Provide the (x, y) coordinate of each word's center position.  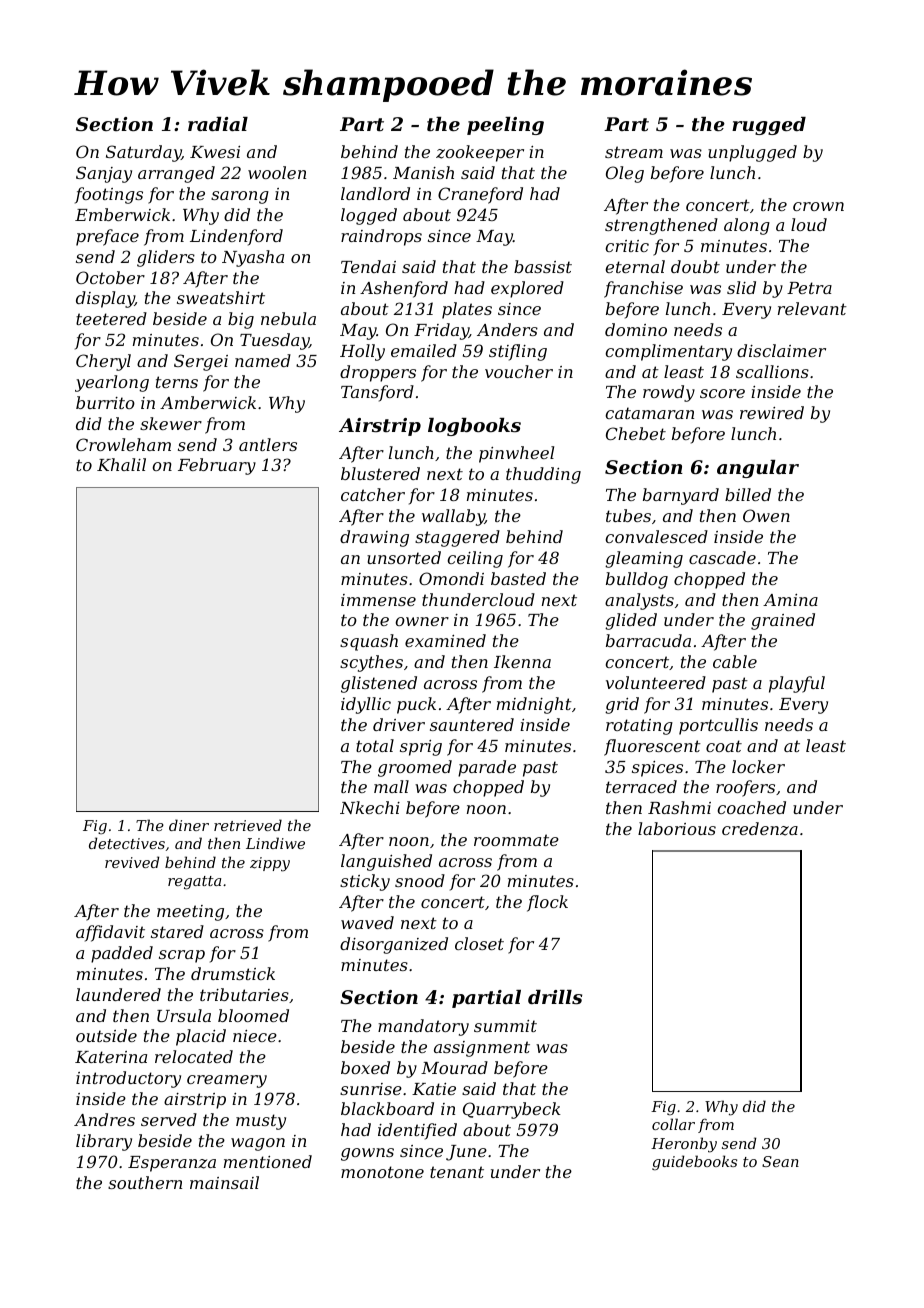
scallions (772, 371)
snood (420, 880)
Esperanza (172, 1164)
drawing (374, 538)
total (375, 745)
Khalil (121, 464)
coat (724, 746)
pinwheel (516, 454)
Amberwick (208, 402)
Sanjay (104, 174)
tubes (628, 515)
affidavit (110, 933)
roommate (516, 840)
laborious (677, 828)
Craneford (480, 195)
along (747, 226)
